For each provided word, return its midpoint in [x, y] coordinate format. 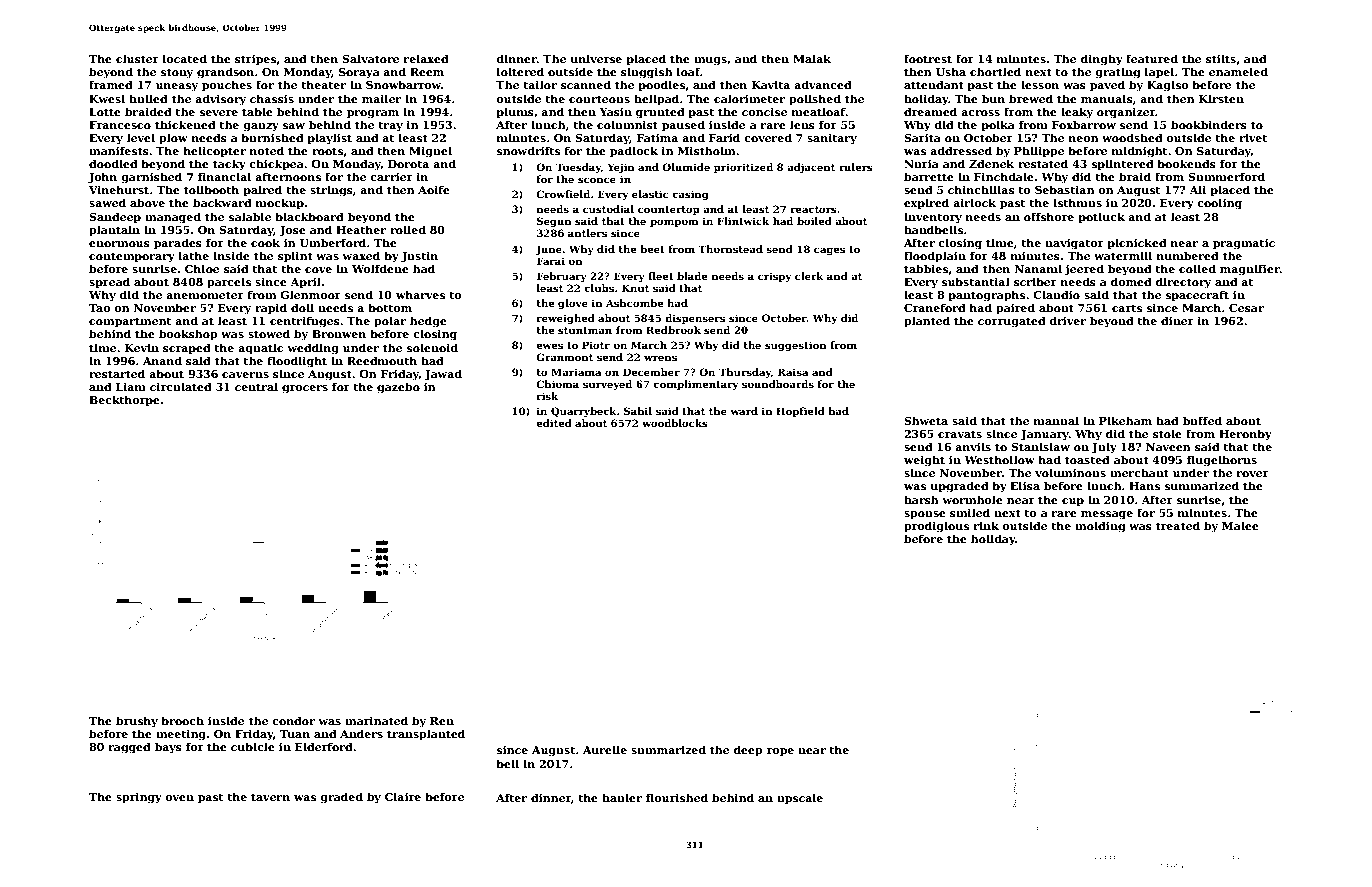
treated [1178, 525]
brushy [137, 722]
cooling [1219, 204]
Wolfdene [380, 268]
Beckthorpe [124, 401]
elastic [650, 194]
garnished [151, 178]
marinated [376, 720]
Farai [551, 261]
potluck [1101, 218]
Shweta [926, 420]
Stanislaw [1040, 446]
